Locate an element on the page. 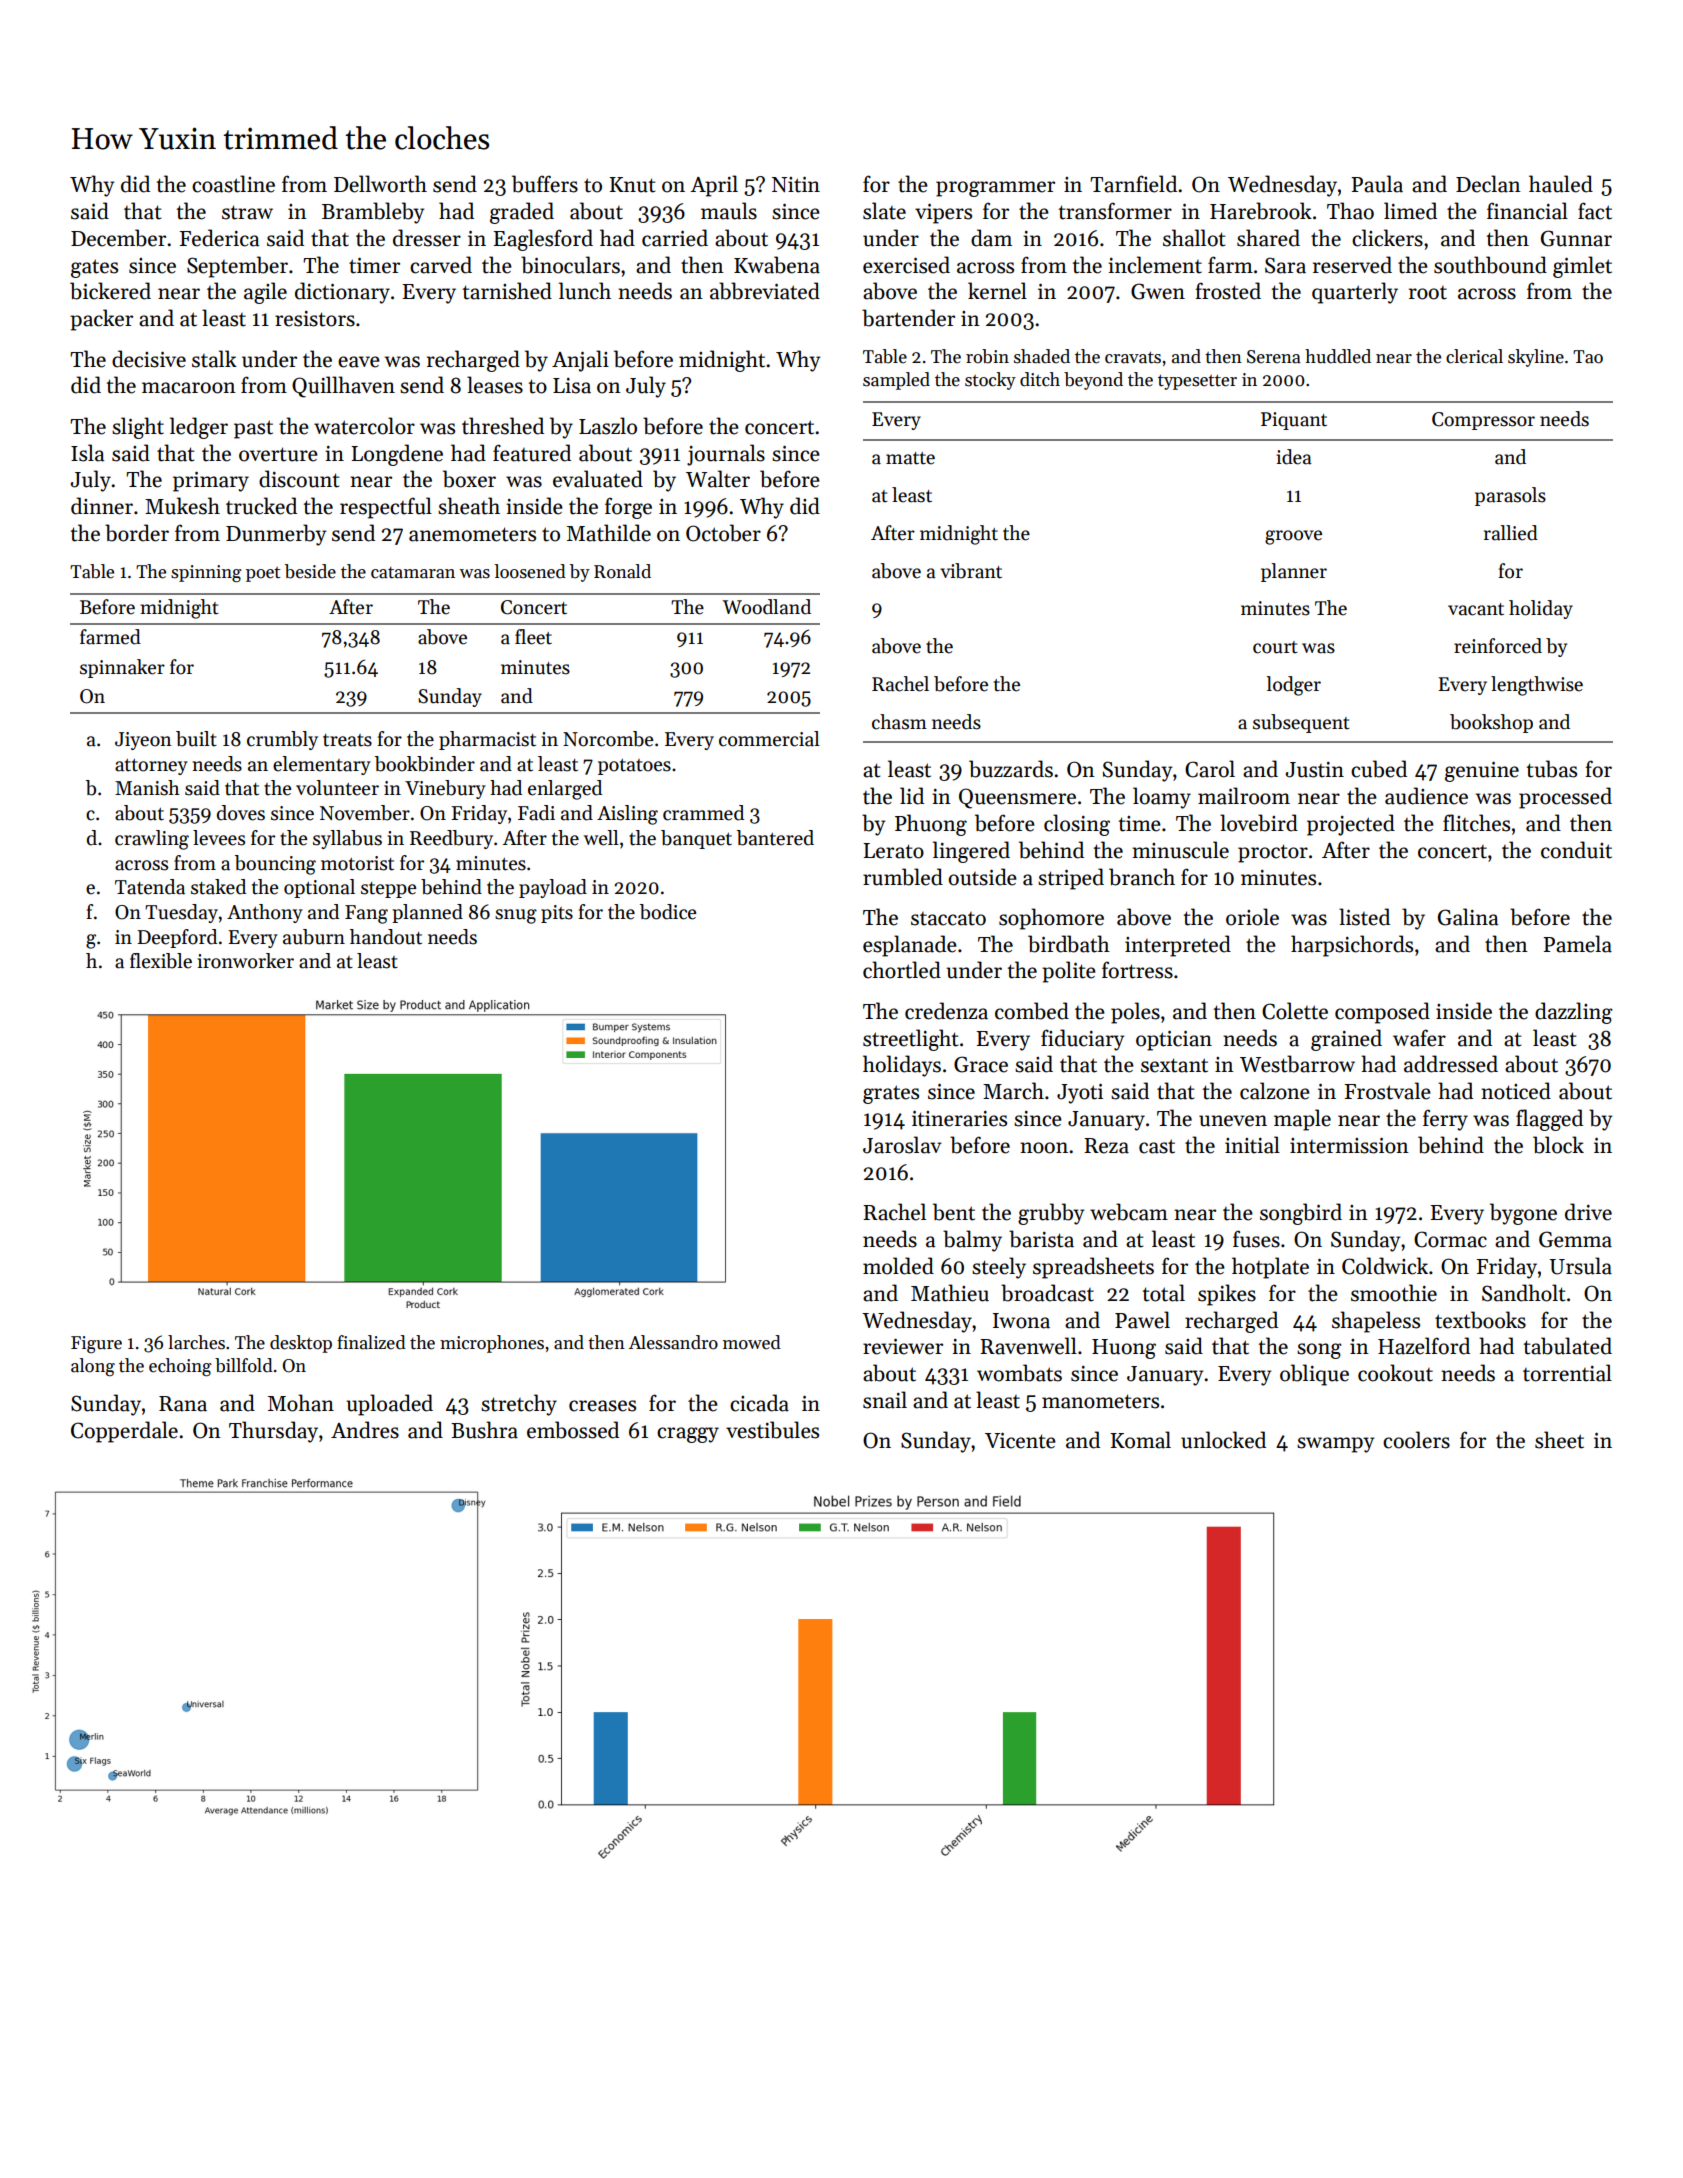 The width and height of the image is (1683, 2178). ironworker is located at coordinates (245, 961).
